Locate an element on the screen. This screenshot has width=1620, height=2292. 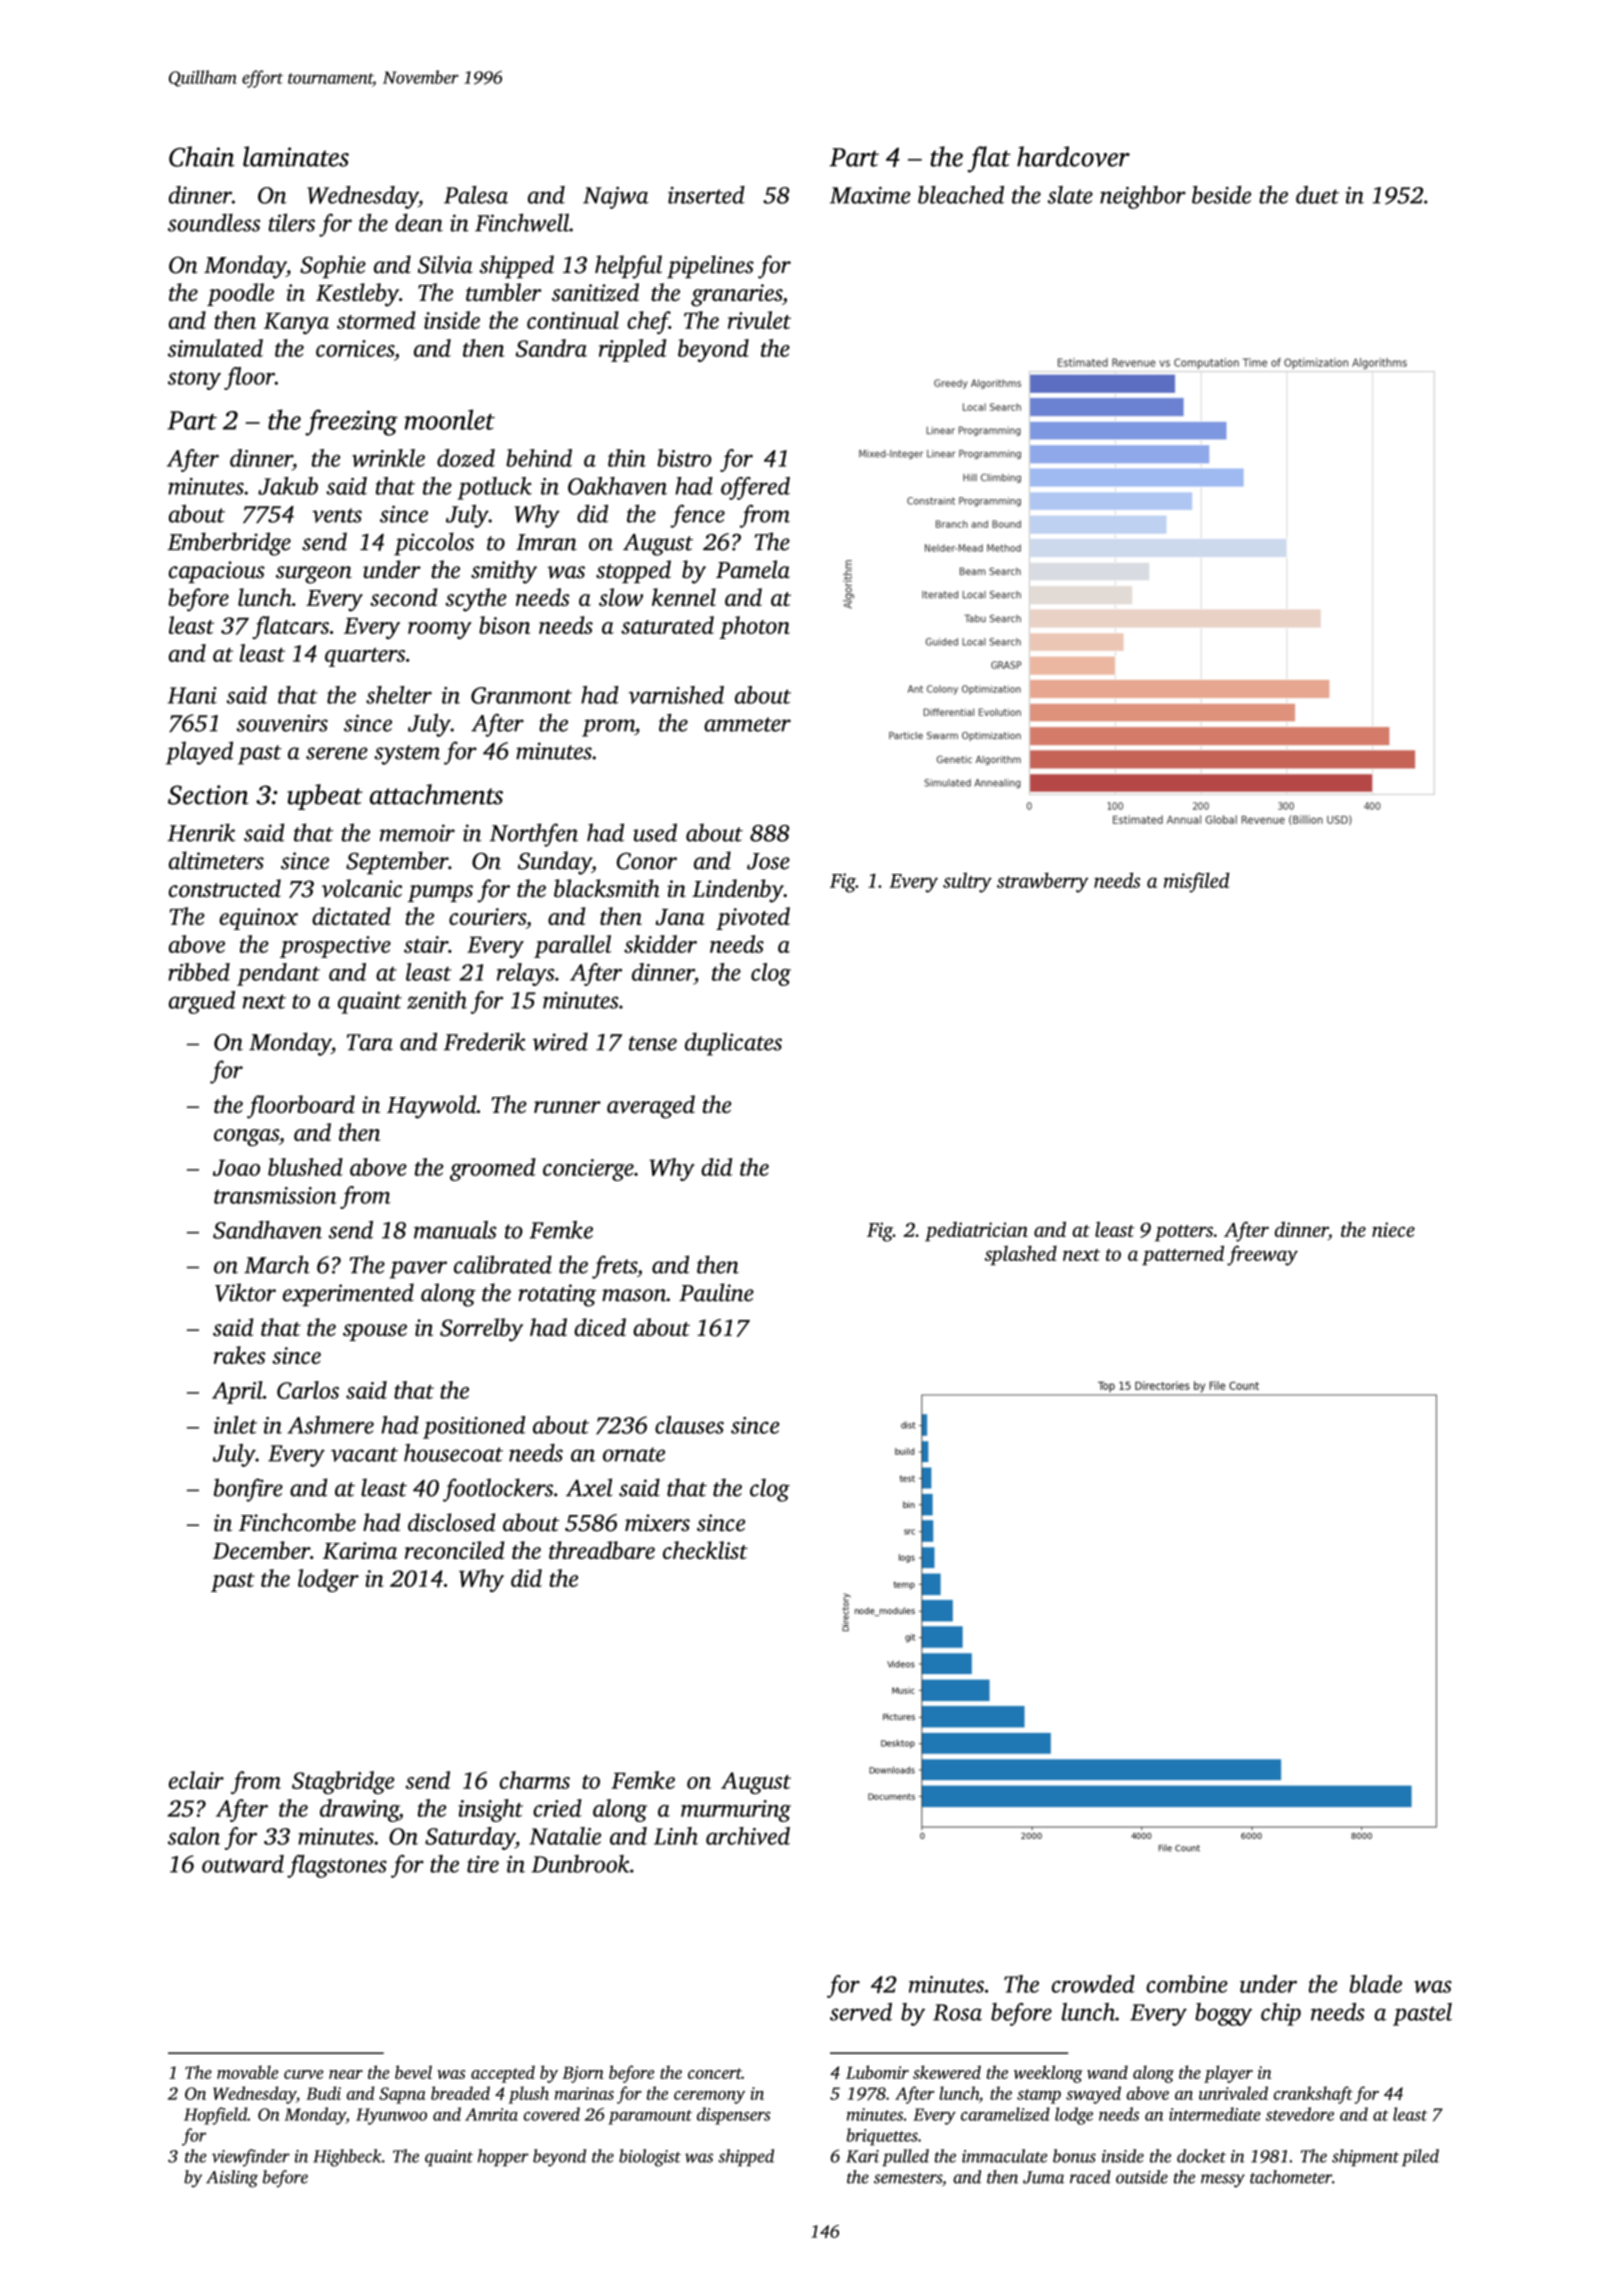
averaged is located at coordinates (651, 1107).
